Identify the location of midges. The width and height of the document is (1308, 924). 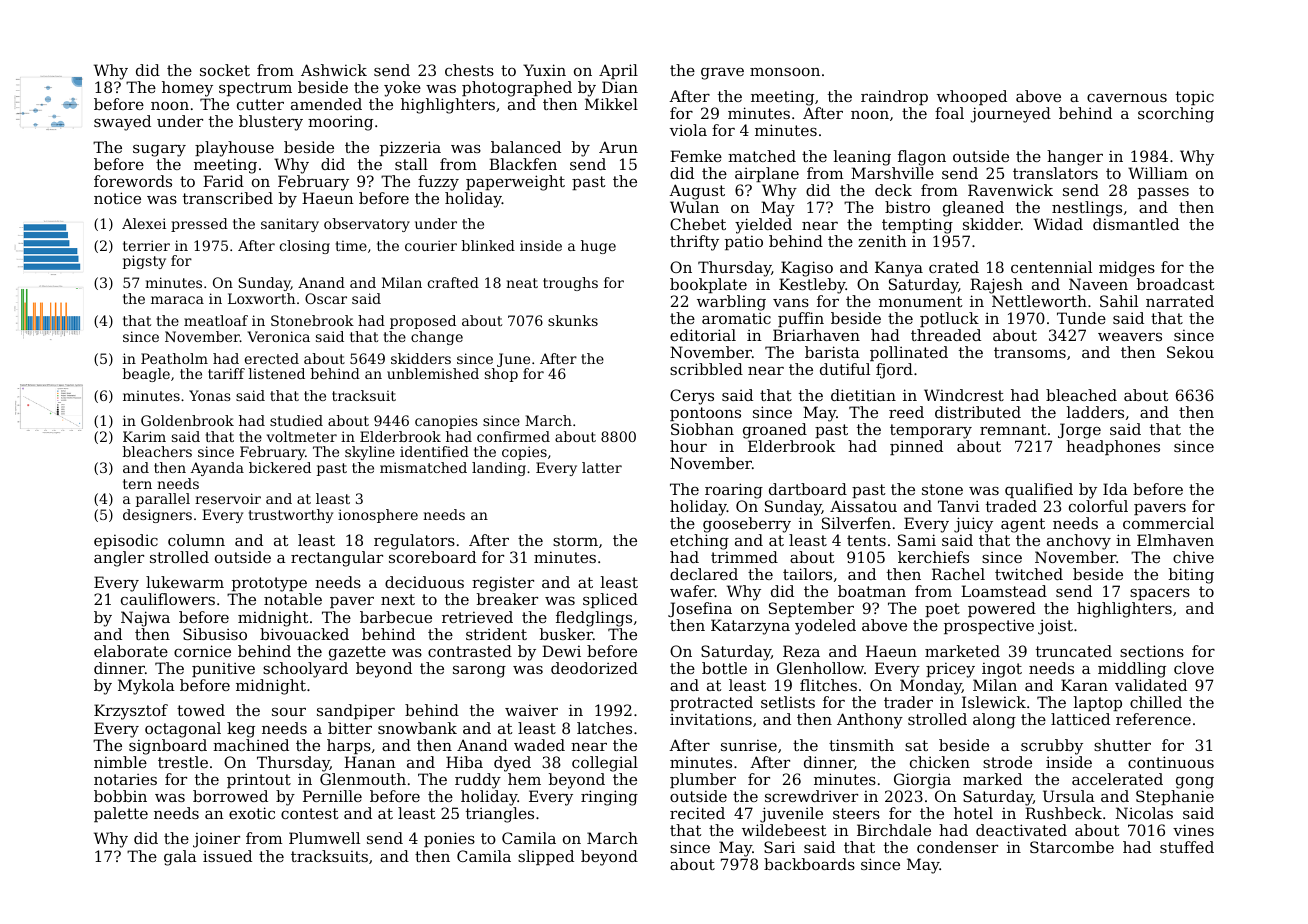
(1127, 269).
